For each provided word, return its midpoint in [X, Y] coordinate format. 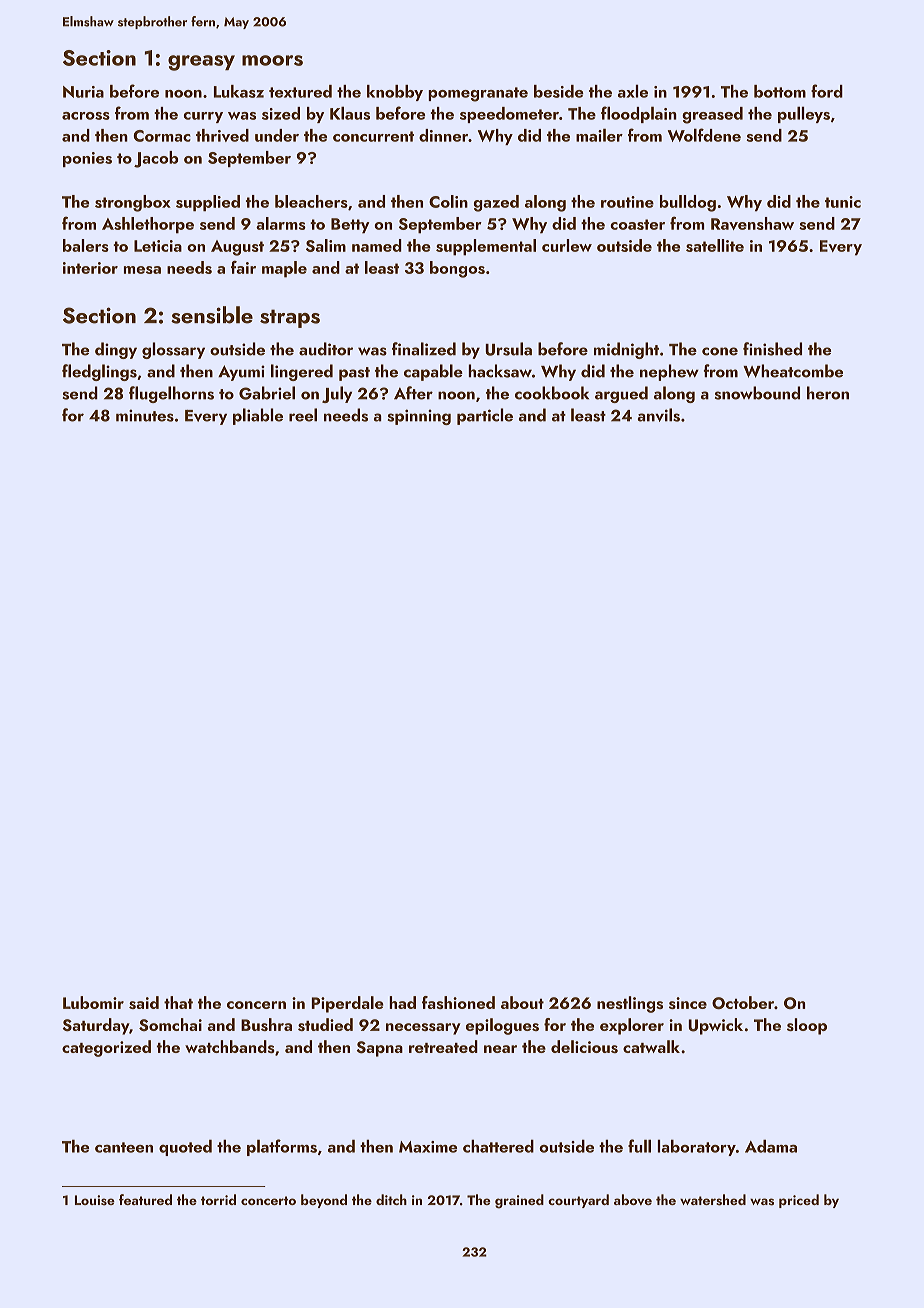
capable [433, 372]
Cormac [162, 136]
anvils [659, 415]
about [522, 1002]
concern [256, 1005]
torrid [218, 1199]
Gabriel [267, 393]
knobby [395, 93]
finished [772, 349]
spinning [419, 417]
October [743, 1002]
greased [712, 115]
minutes [145, 415]
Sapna [380, 1049]
